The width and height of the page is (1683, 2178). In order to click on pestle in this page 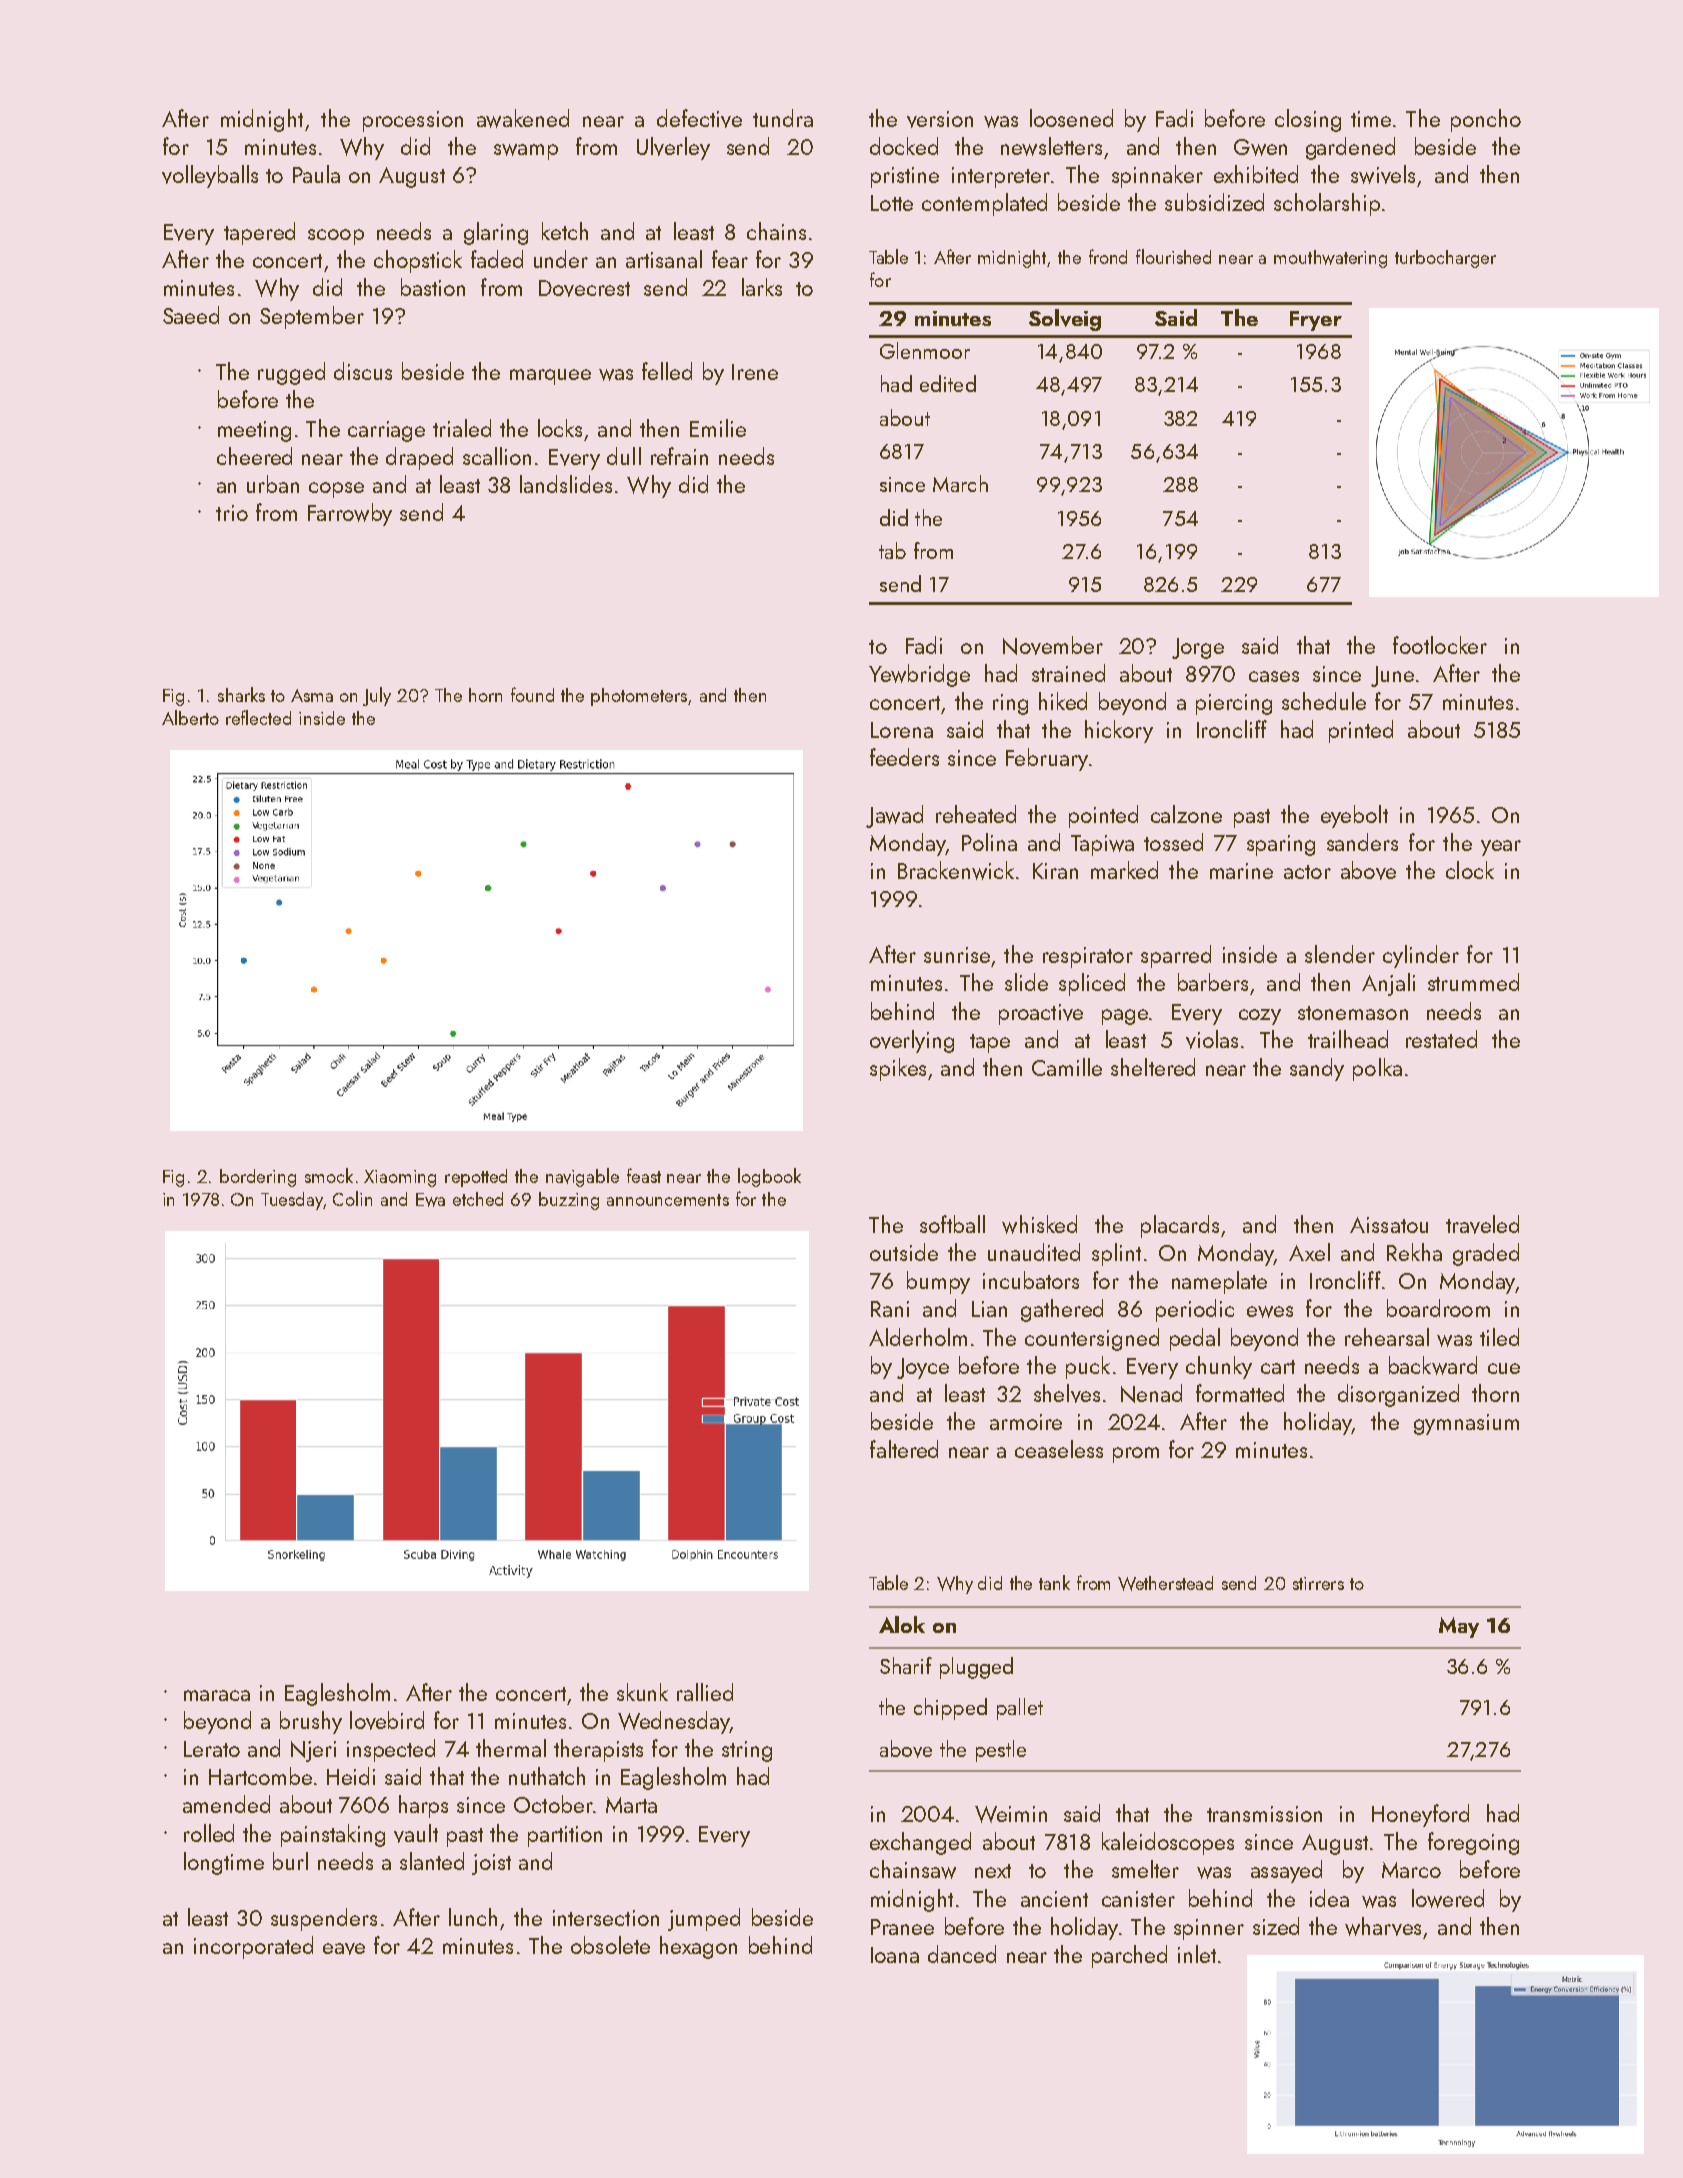, I will do `click(1001, 1751)`.
